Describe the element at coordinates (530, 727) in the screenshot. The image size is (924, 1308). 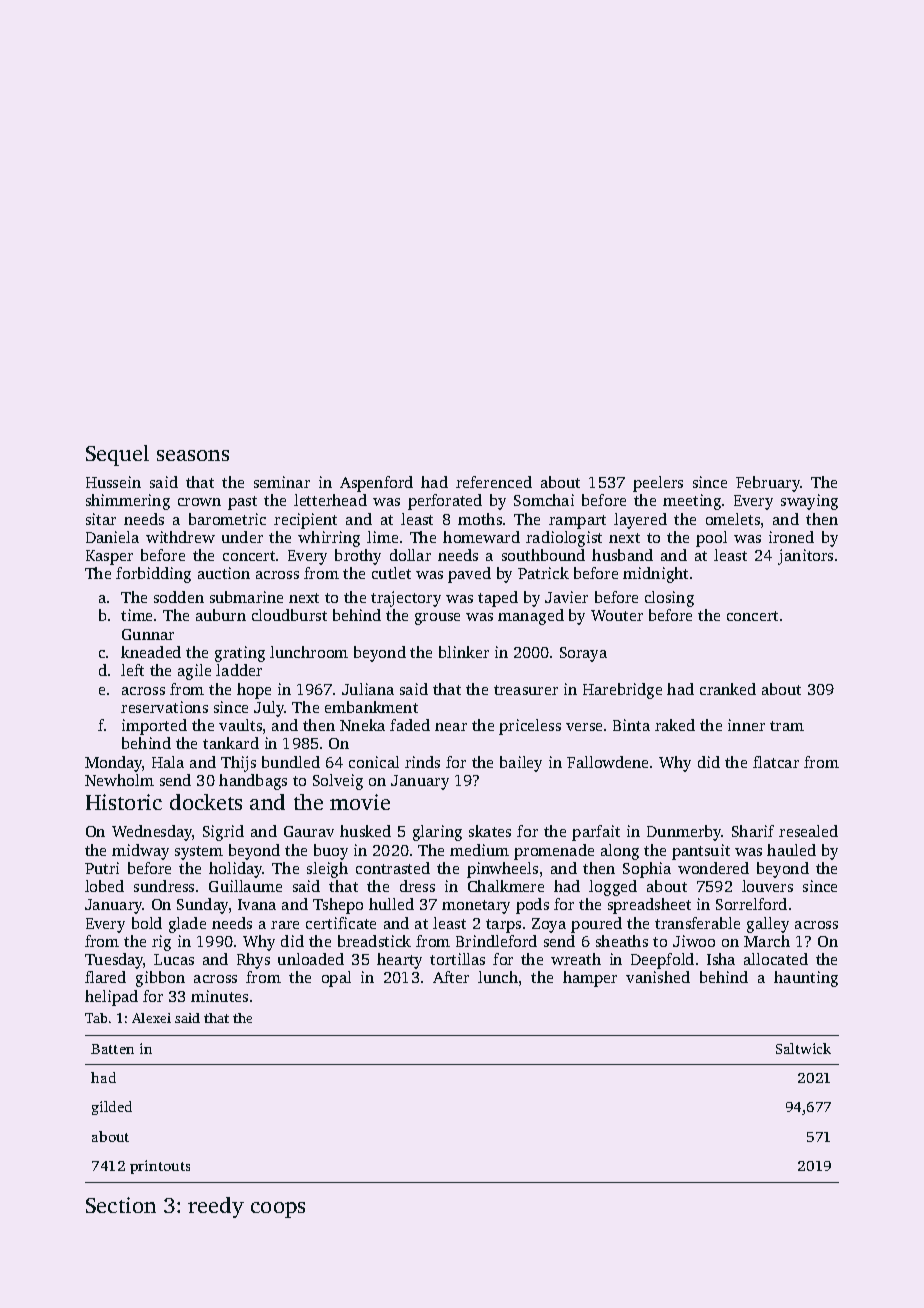
I see `priceless` at that location.
